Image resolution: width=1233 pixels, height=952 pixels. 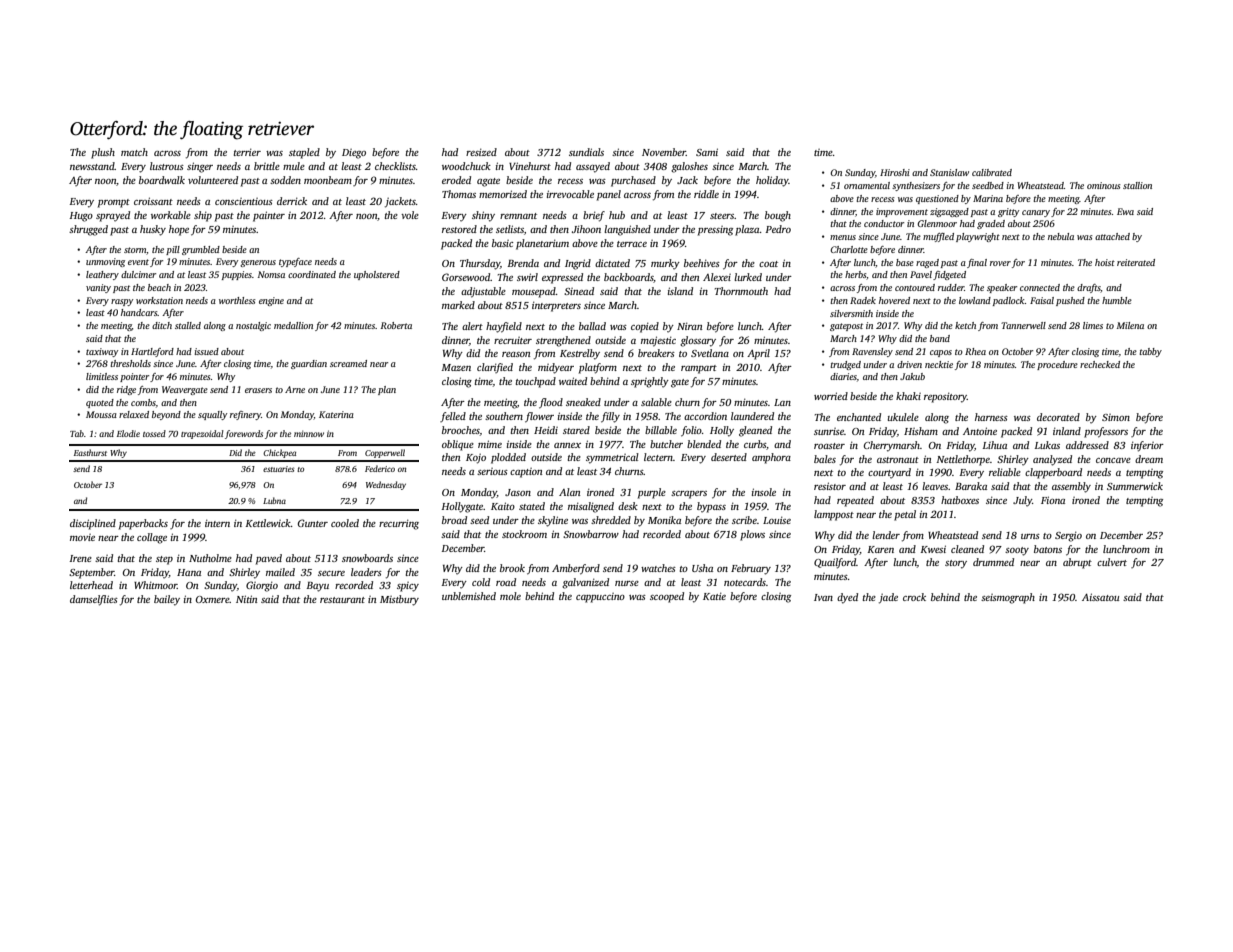 I want to click on questioned, so click(x=937, y=199).
